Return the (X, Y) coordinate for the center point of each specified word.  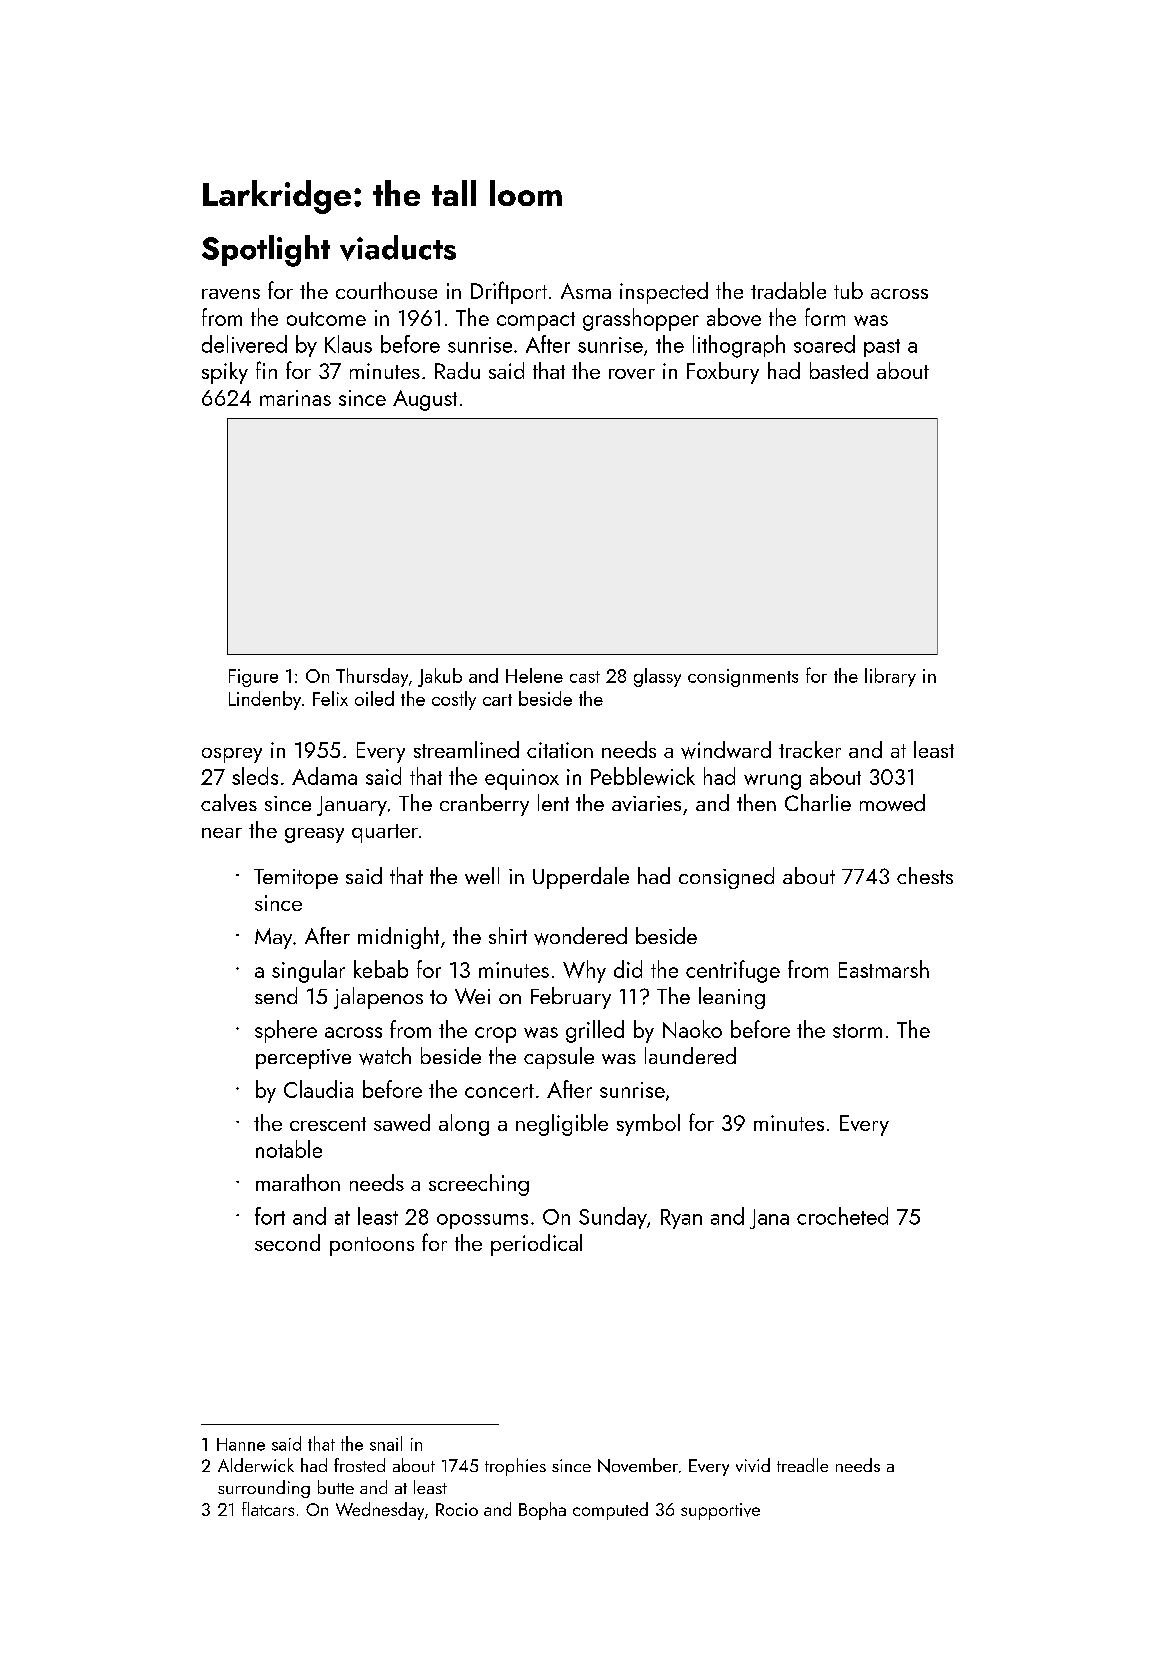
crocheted (842, 1216)
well (482, 875)
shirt (508, 935)
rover (632, 374)
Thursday (372, 677)
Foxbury (723, 373)
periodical (536, 1245)
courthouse (386, 290)
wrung (772, 782)
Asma (586, 291)
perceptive (303, 1059)
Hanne (241, 1444)
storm (857, 1031)
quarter (385, 833)
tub (848, 290)
